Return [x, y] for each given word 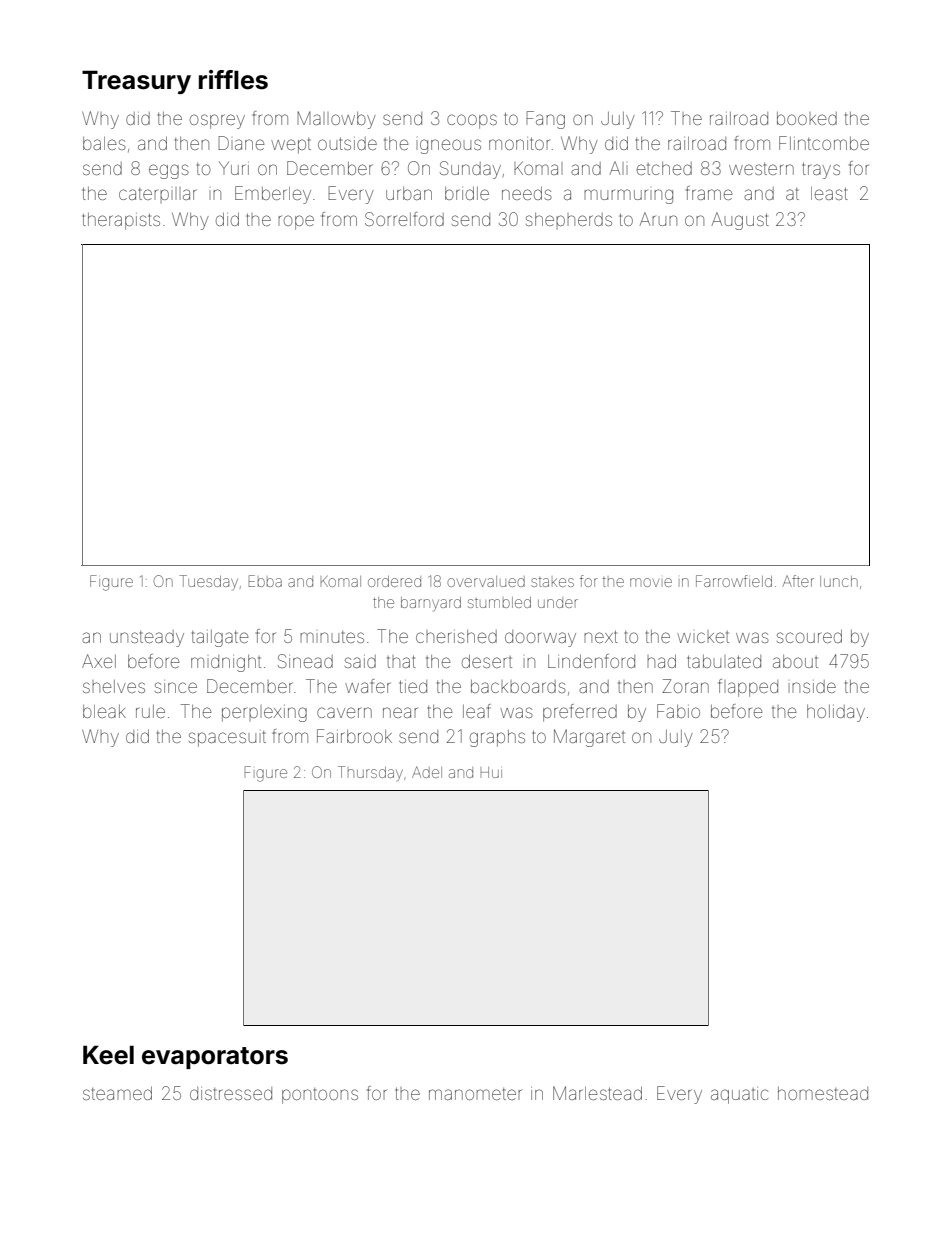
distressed [231, 1093]
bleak [104, 711]
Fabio [678, 711]
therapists [121, 221]
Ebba [265, 581]
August [740, 221]
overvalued [486, 581]
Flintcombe [824, 143]
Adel [427, 772]
